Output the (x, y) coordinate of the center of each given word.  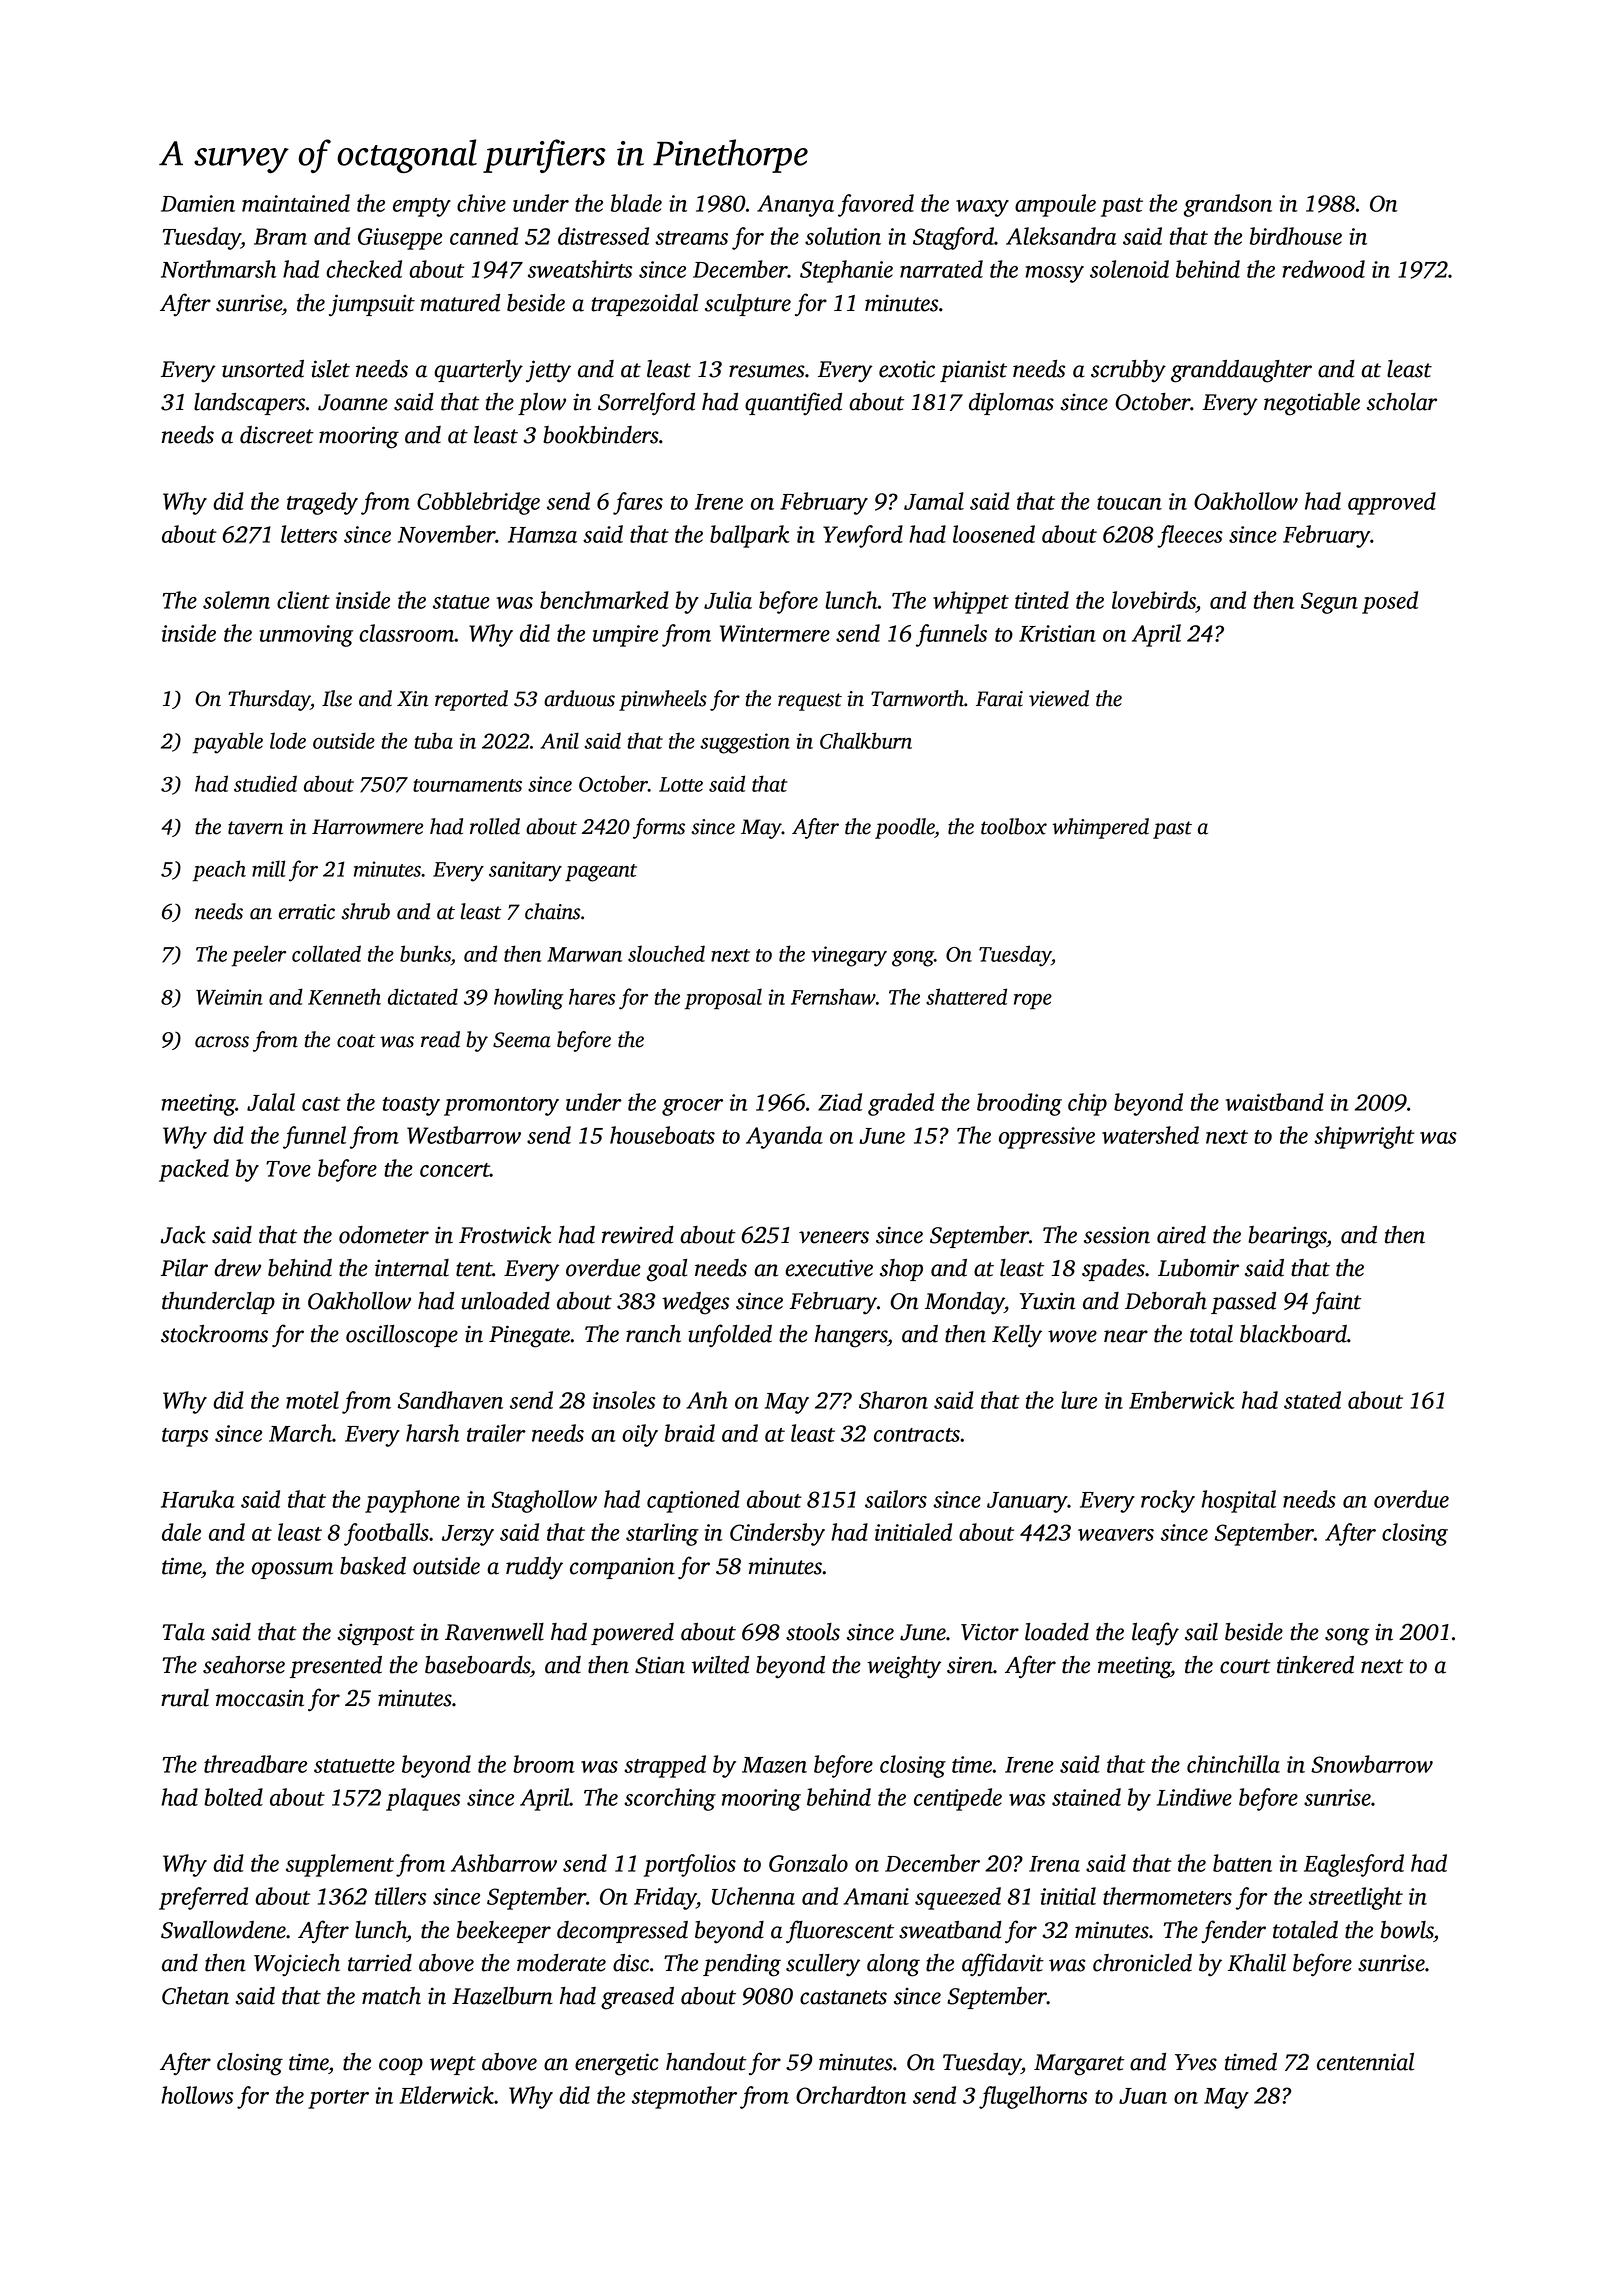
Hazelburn (502, 1996)
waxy (982, 208)
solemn (236, 600)
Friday (665, 1898)
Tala (184, 1632)
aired (1181, 1235)
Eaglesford (1354, 1865)
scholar (1402, 402)
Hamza (542, 535)
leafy (1155, 1634)
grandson (1228, 205)
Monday (964, 1303)
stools (813, 1632)
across (222, 1042)
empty (422, 207)
